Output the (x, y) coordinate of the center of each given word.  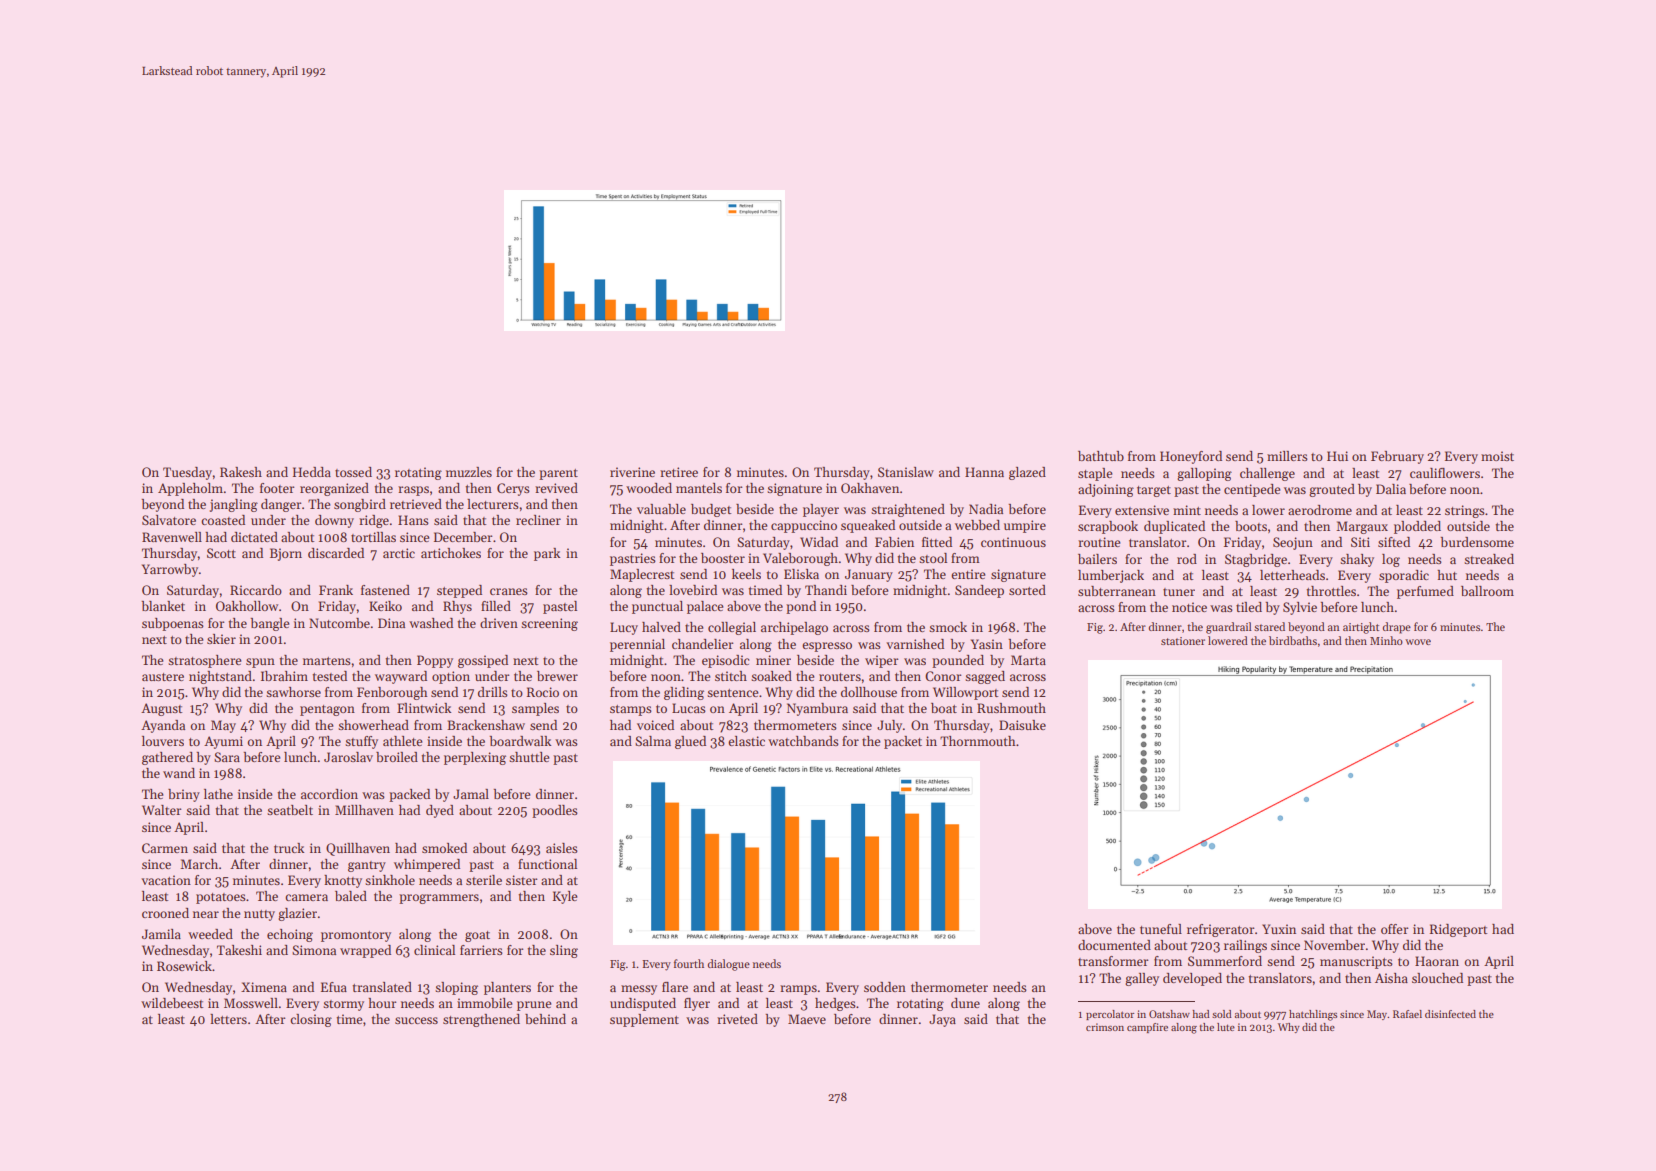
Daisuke (1022, 725)
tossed (353, 472)
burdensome (1477, 542)
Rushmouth (1011, 708)
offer (1395, 929)
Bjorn (286, 554)
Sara (227, 757)
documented (1114, 945)
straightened (908, 510)
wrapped (365, 951)
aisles (562, 848)
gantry (367, 866)
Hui (1337, 456)
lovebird (693, 590)
